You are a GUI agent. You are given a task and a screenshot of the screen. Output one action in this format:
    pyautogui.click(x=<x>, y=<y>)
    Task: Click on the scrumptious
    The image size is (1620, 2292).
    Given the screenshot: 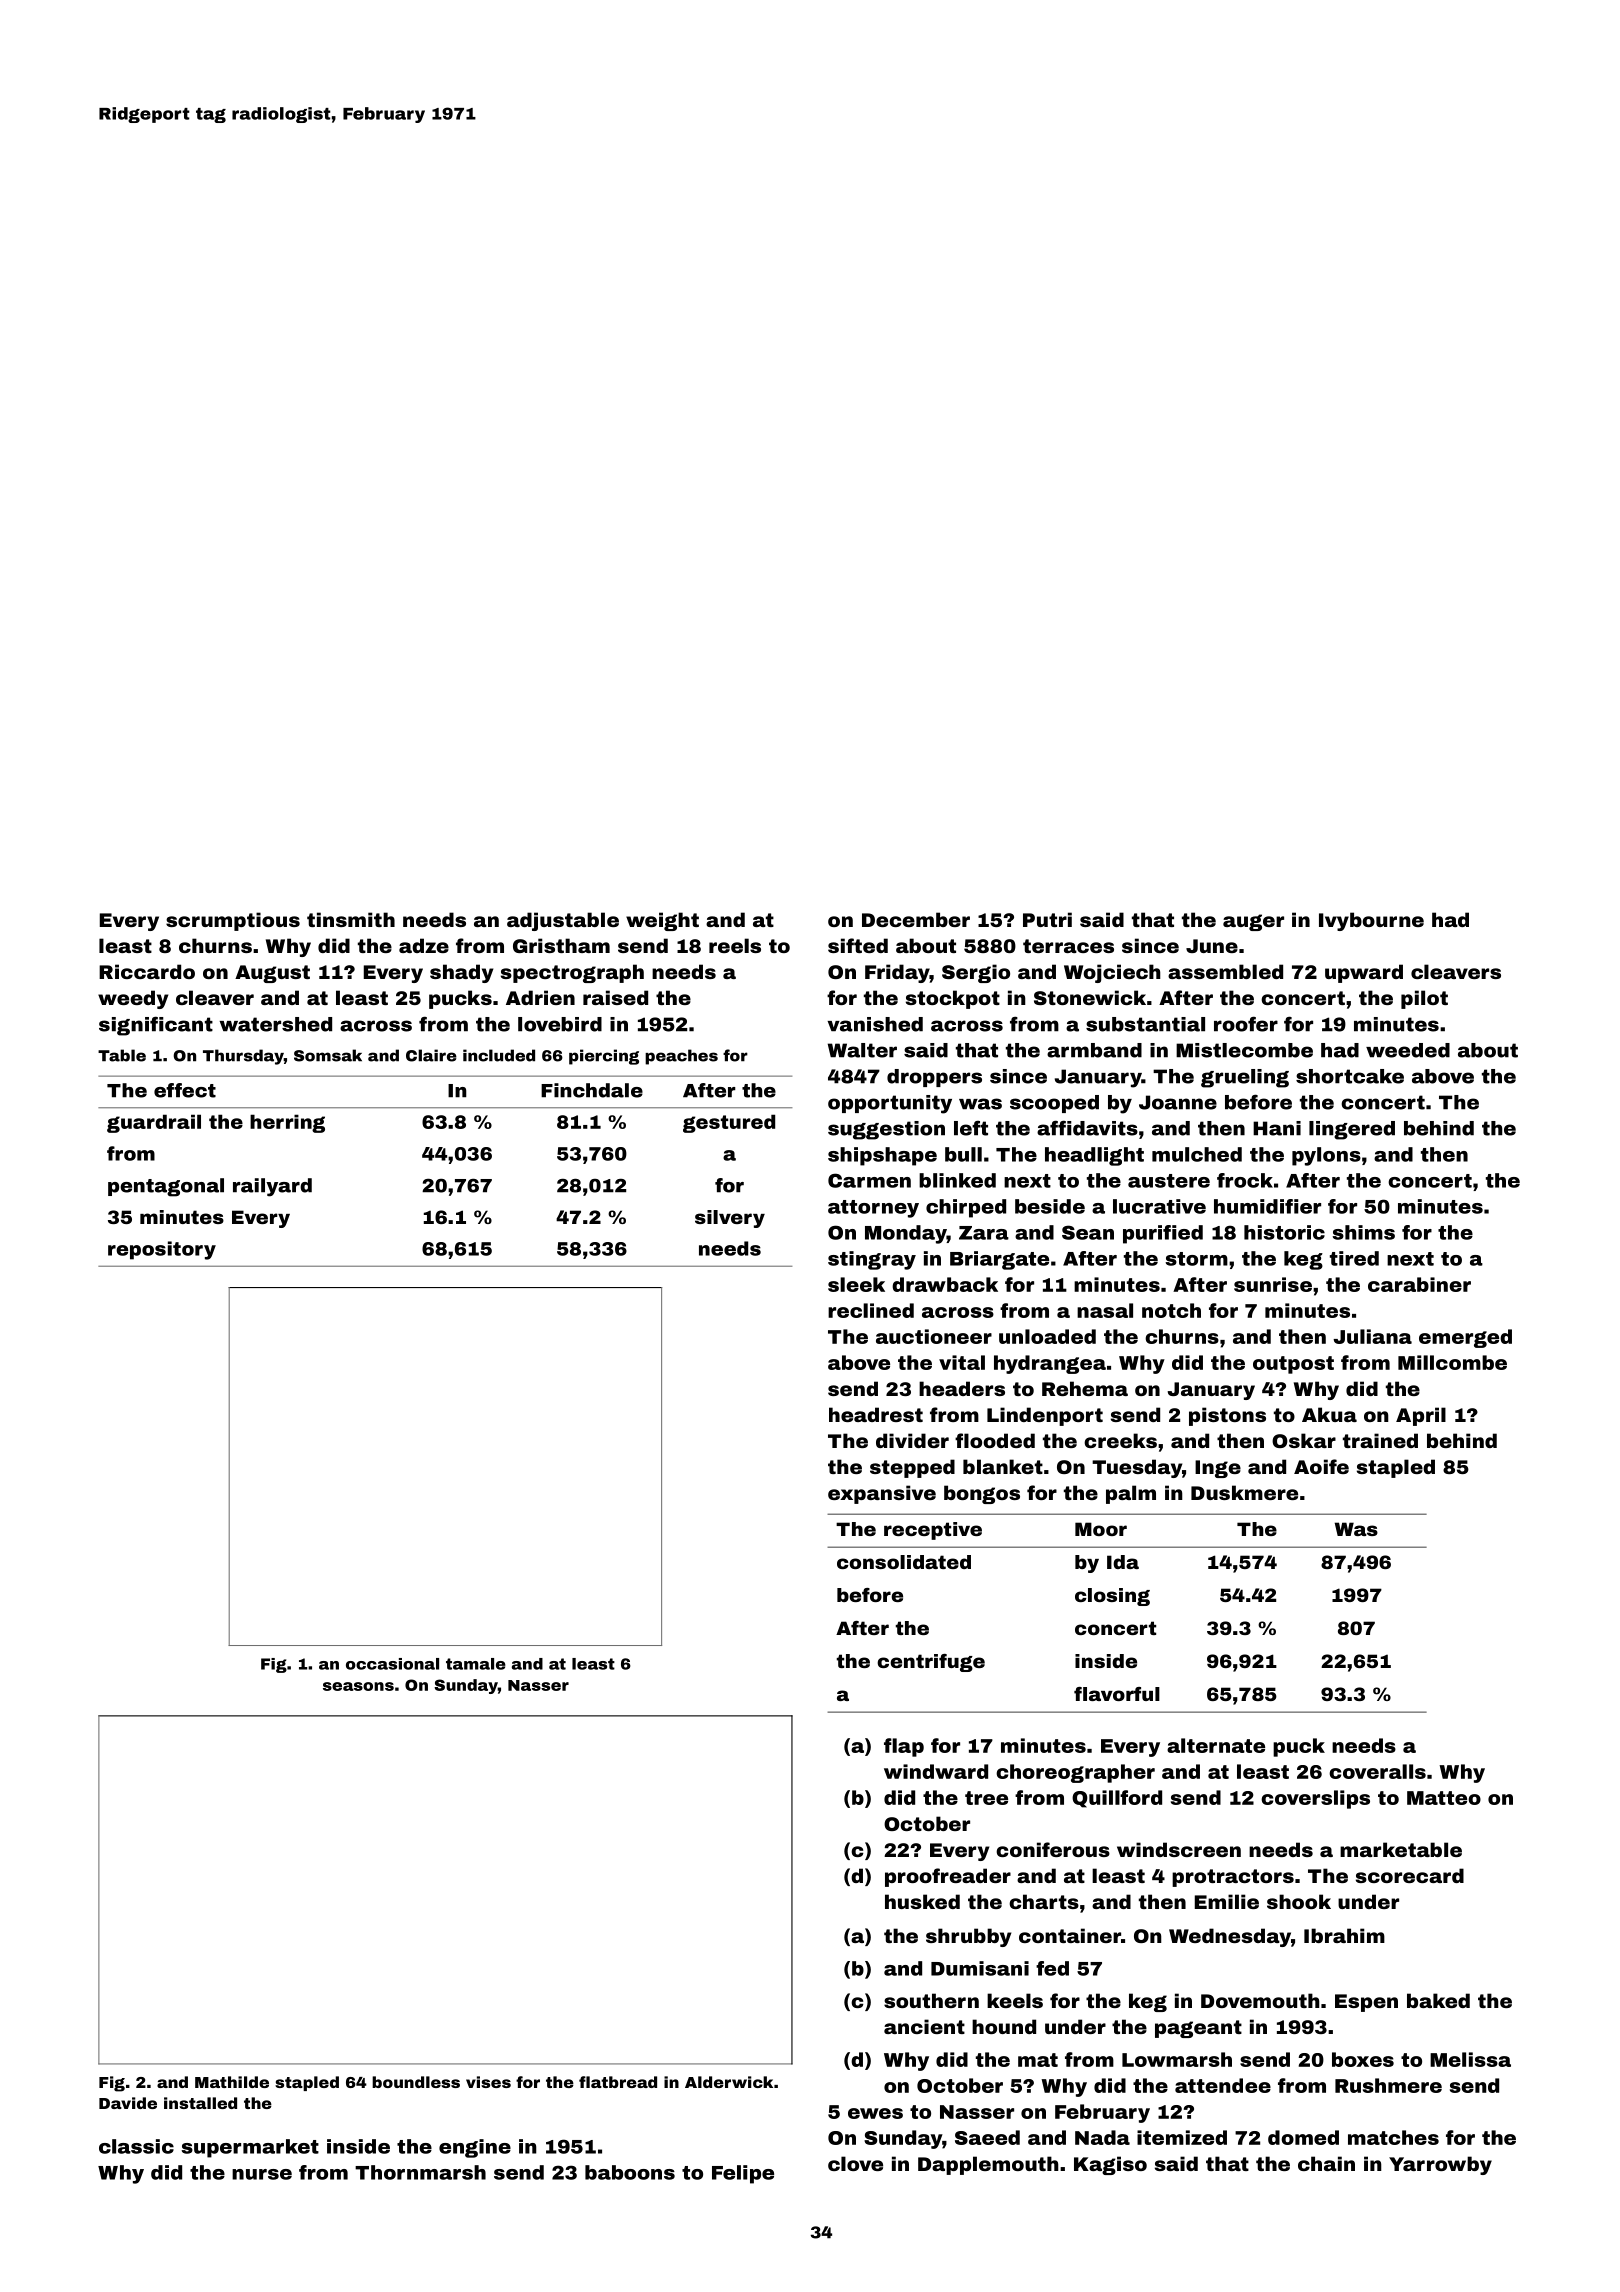 What is the action you would take?
    pyautogui.click(x=233, y=921)
